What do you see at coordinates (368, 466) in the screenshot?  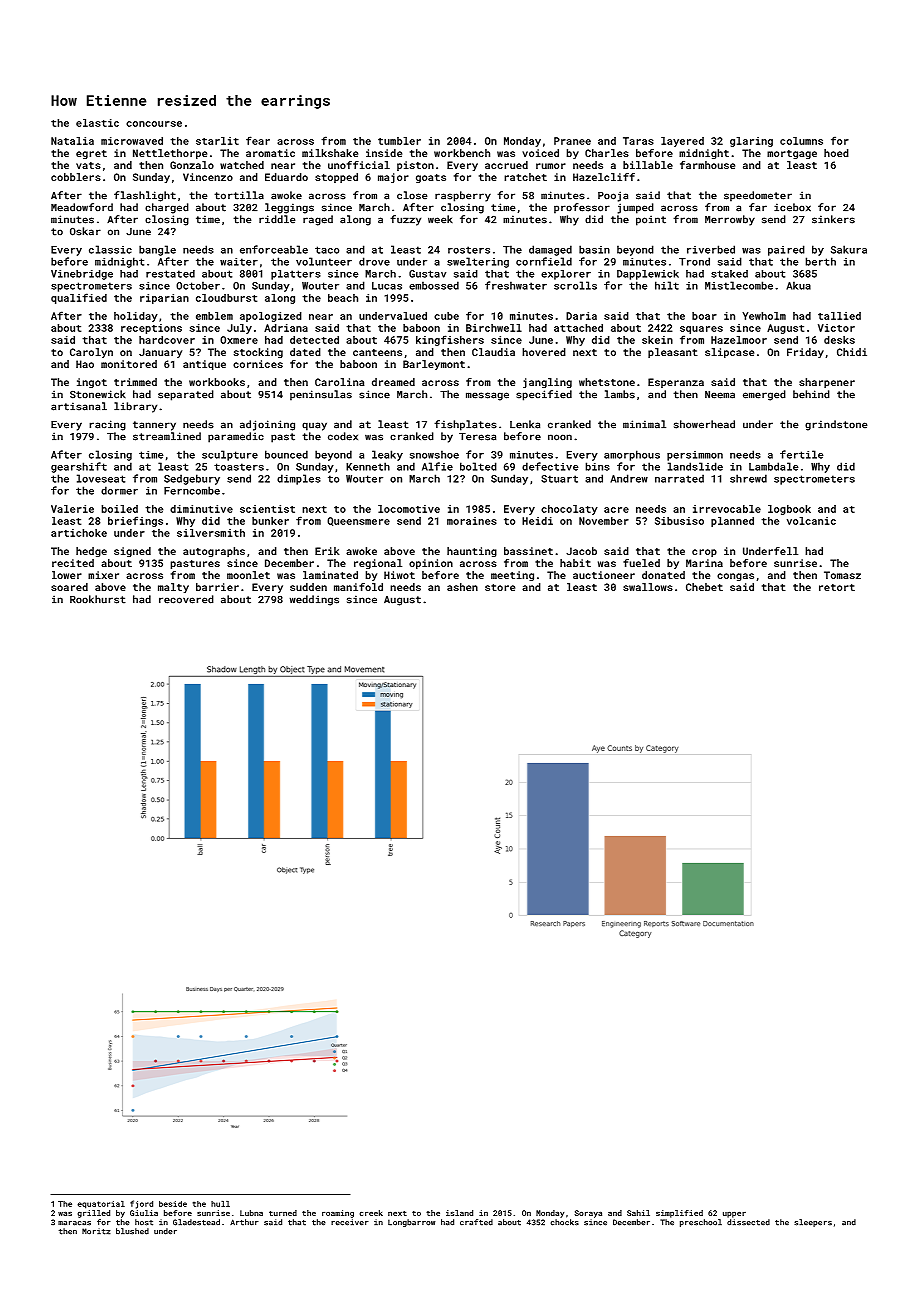 I see `Kenneth` at bounding box center [368, 466].
